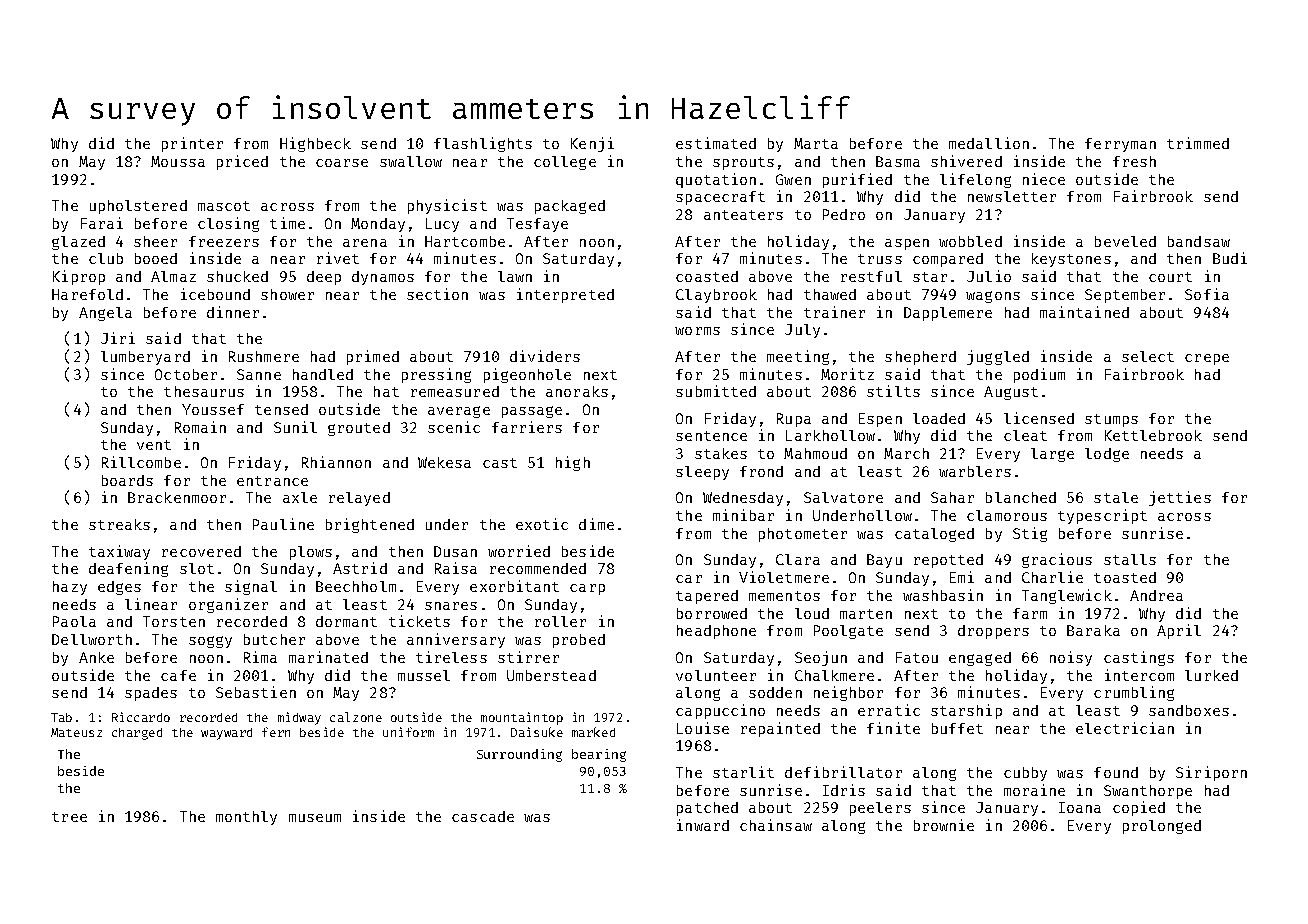  What do you see at coordinates (251, 587) in the screenshot?
I see `signal` at bounding box center [251, 587].
